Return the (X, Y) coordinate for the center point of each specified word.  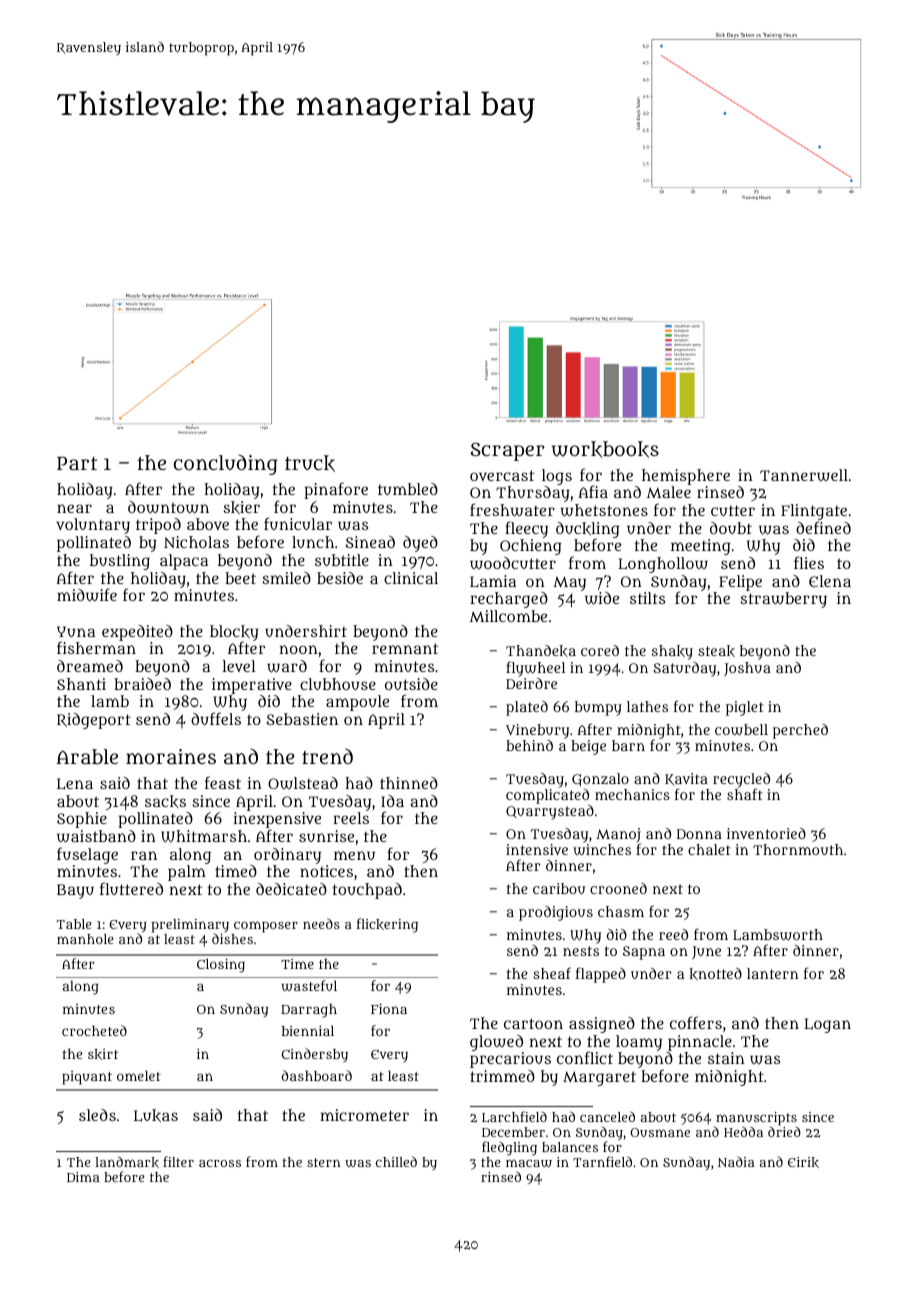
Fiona (389, 1008)
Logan (827, 1025)
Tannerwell (804, 475)
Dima (83, 1177)
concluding (226, 464)
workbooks (605, 449)
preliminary (190, 926)
